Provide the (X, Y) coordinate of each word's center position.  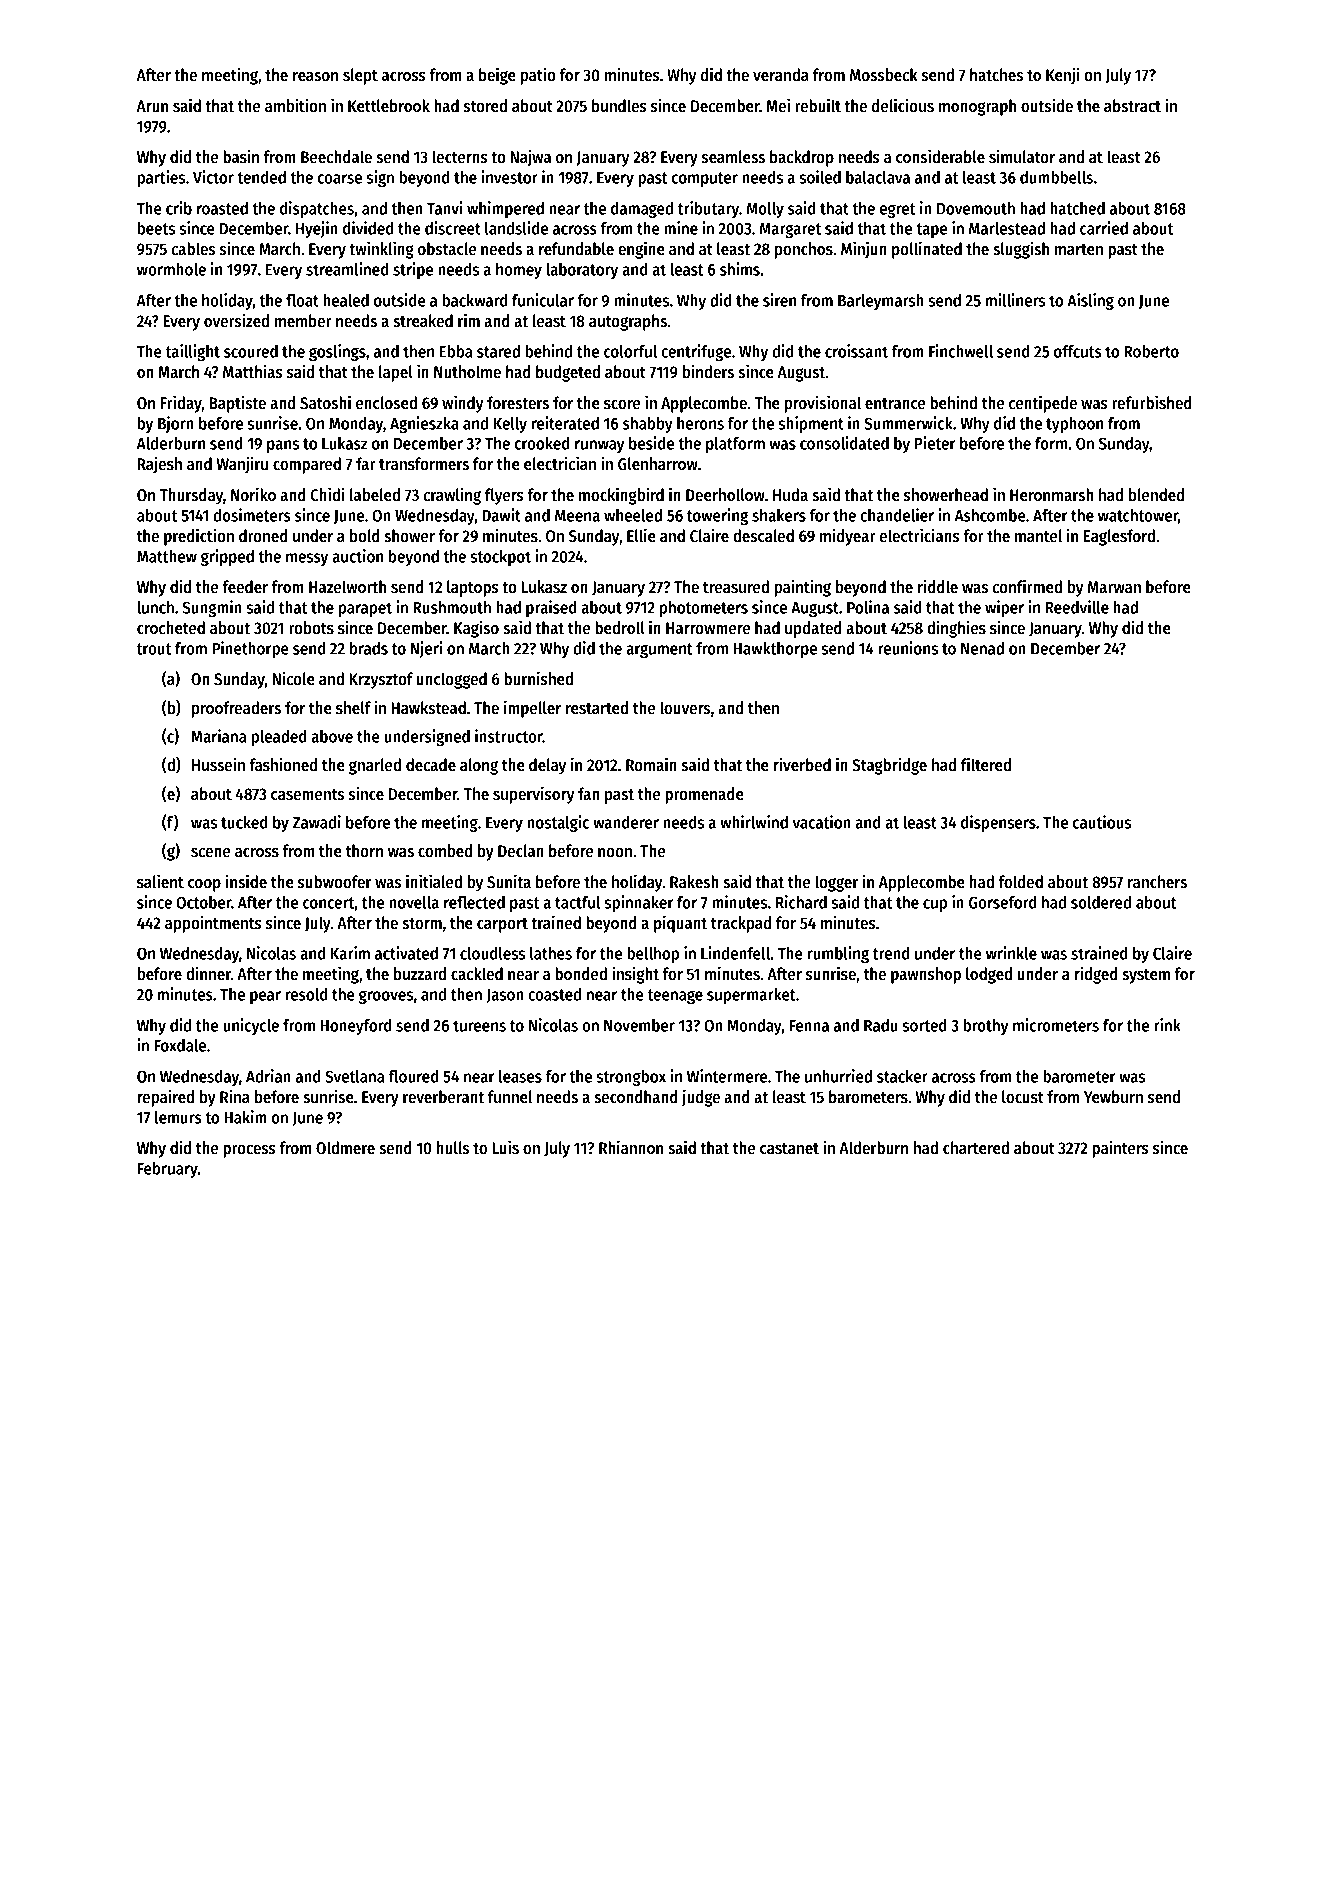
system (1146, 976)
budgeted (568, 373)
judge (701, 1098)
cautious (1102, 822)
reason (315, 77)
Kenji (1063, 76)
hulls (453, 1148)
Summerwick (908, 423)
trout (153, 649)
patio (538, 76)
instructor (509, 736)
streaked (423, 321)
